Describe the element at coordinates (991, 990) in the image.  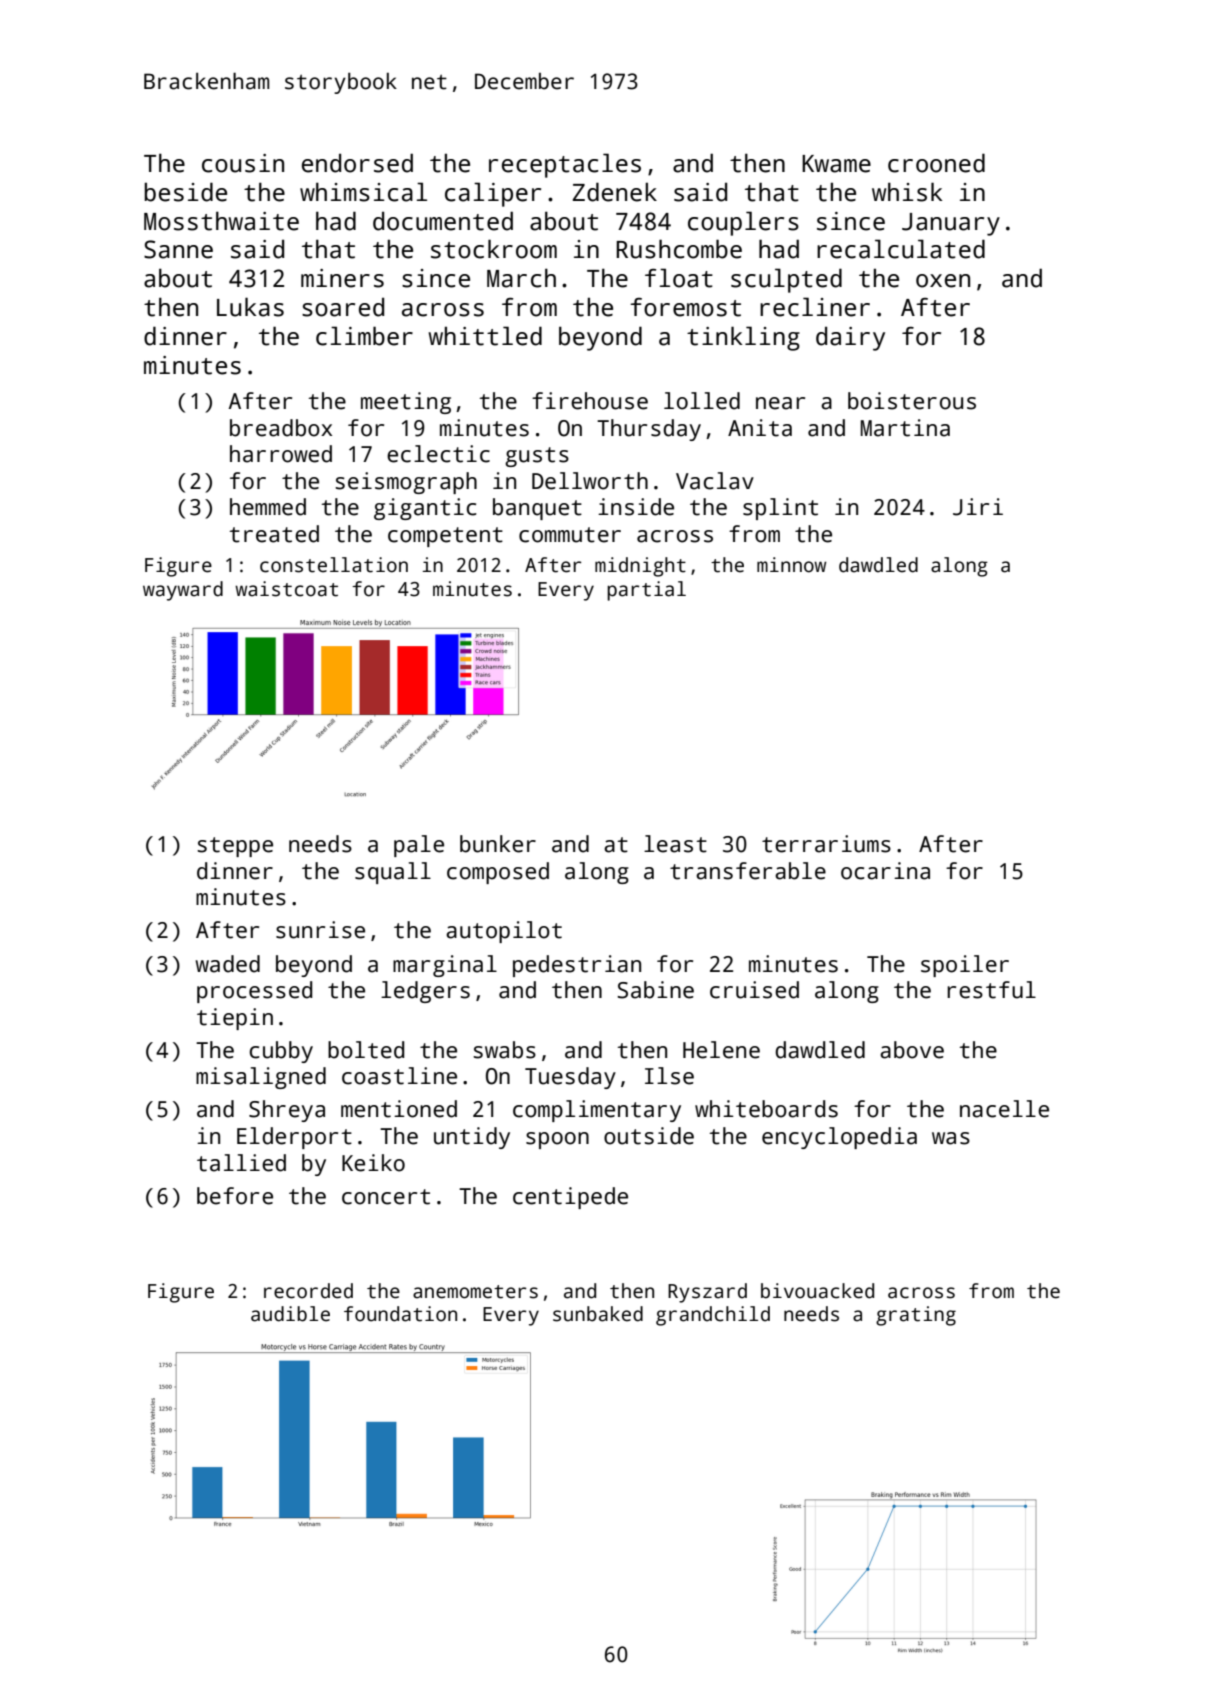
I see `restful` at that location.
